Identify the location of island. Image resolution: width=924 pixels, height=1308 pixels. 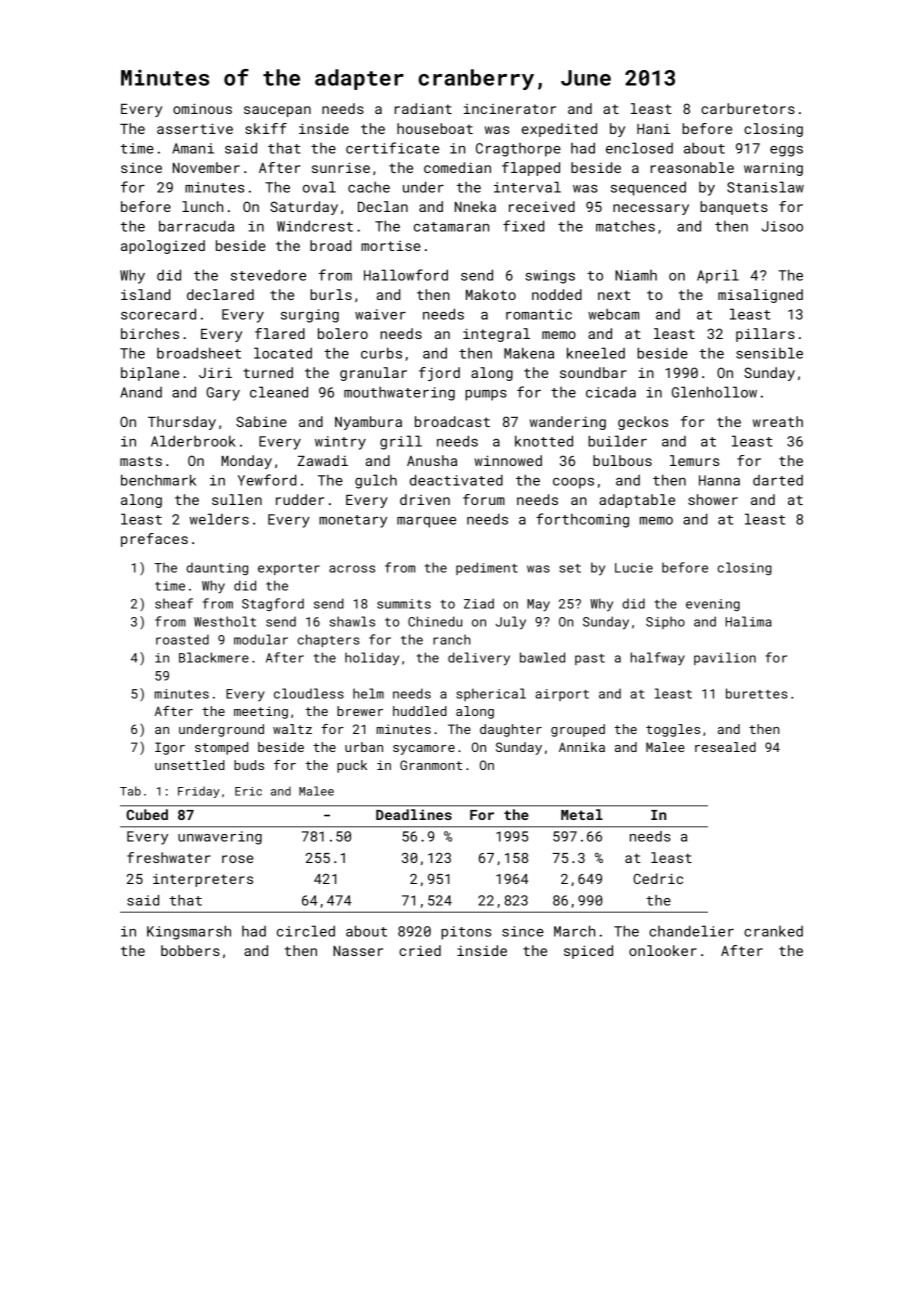
(145, 294).
